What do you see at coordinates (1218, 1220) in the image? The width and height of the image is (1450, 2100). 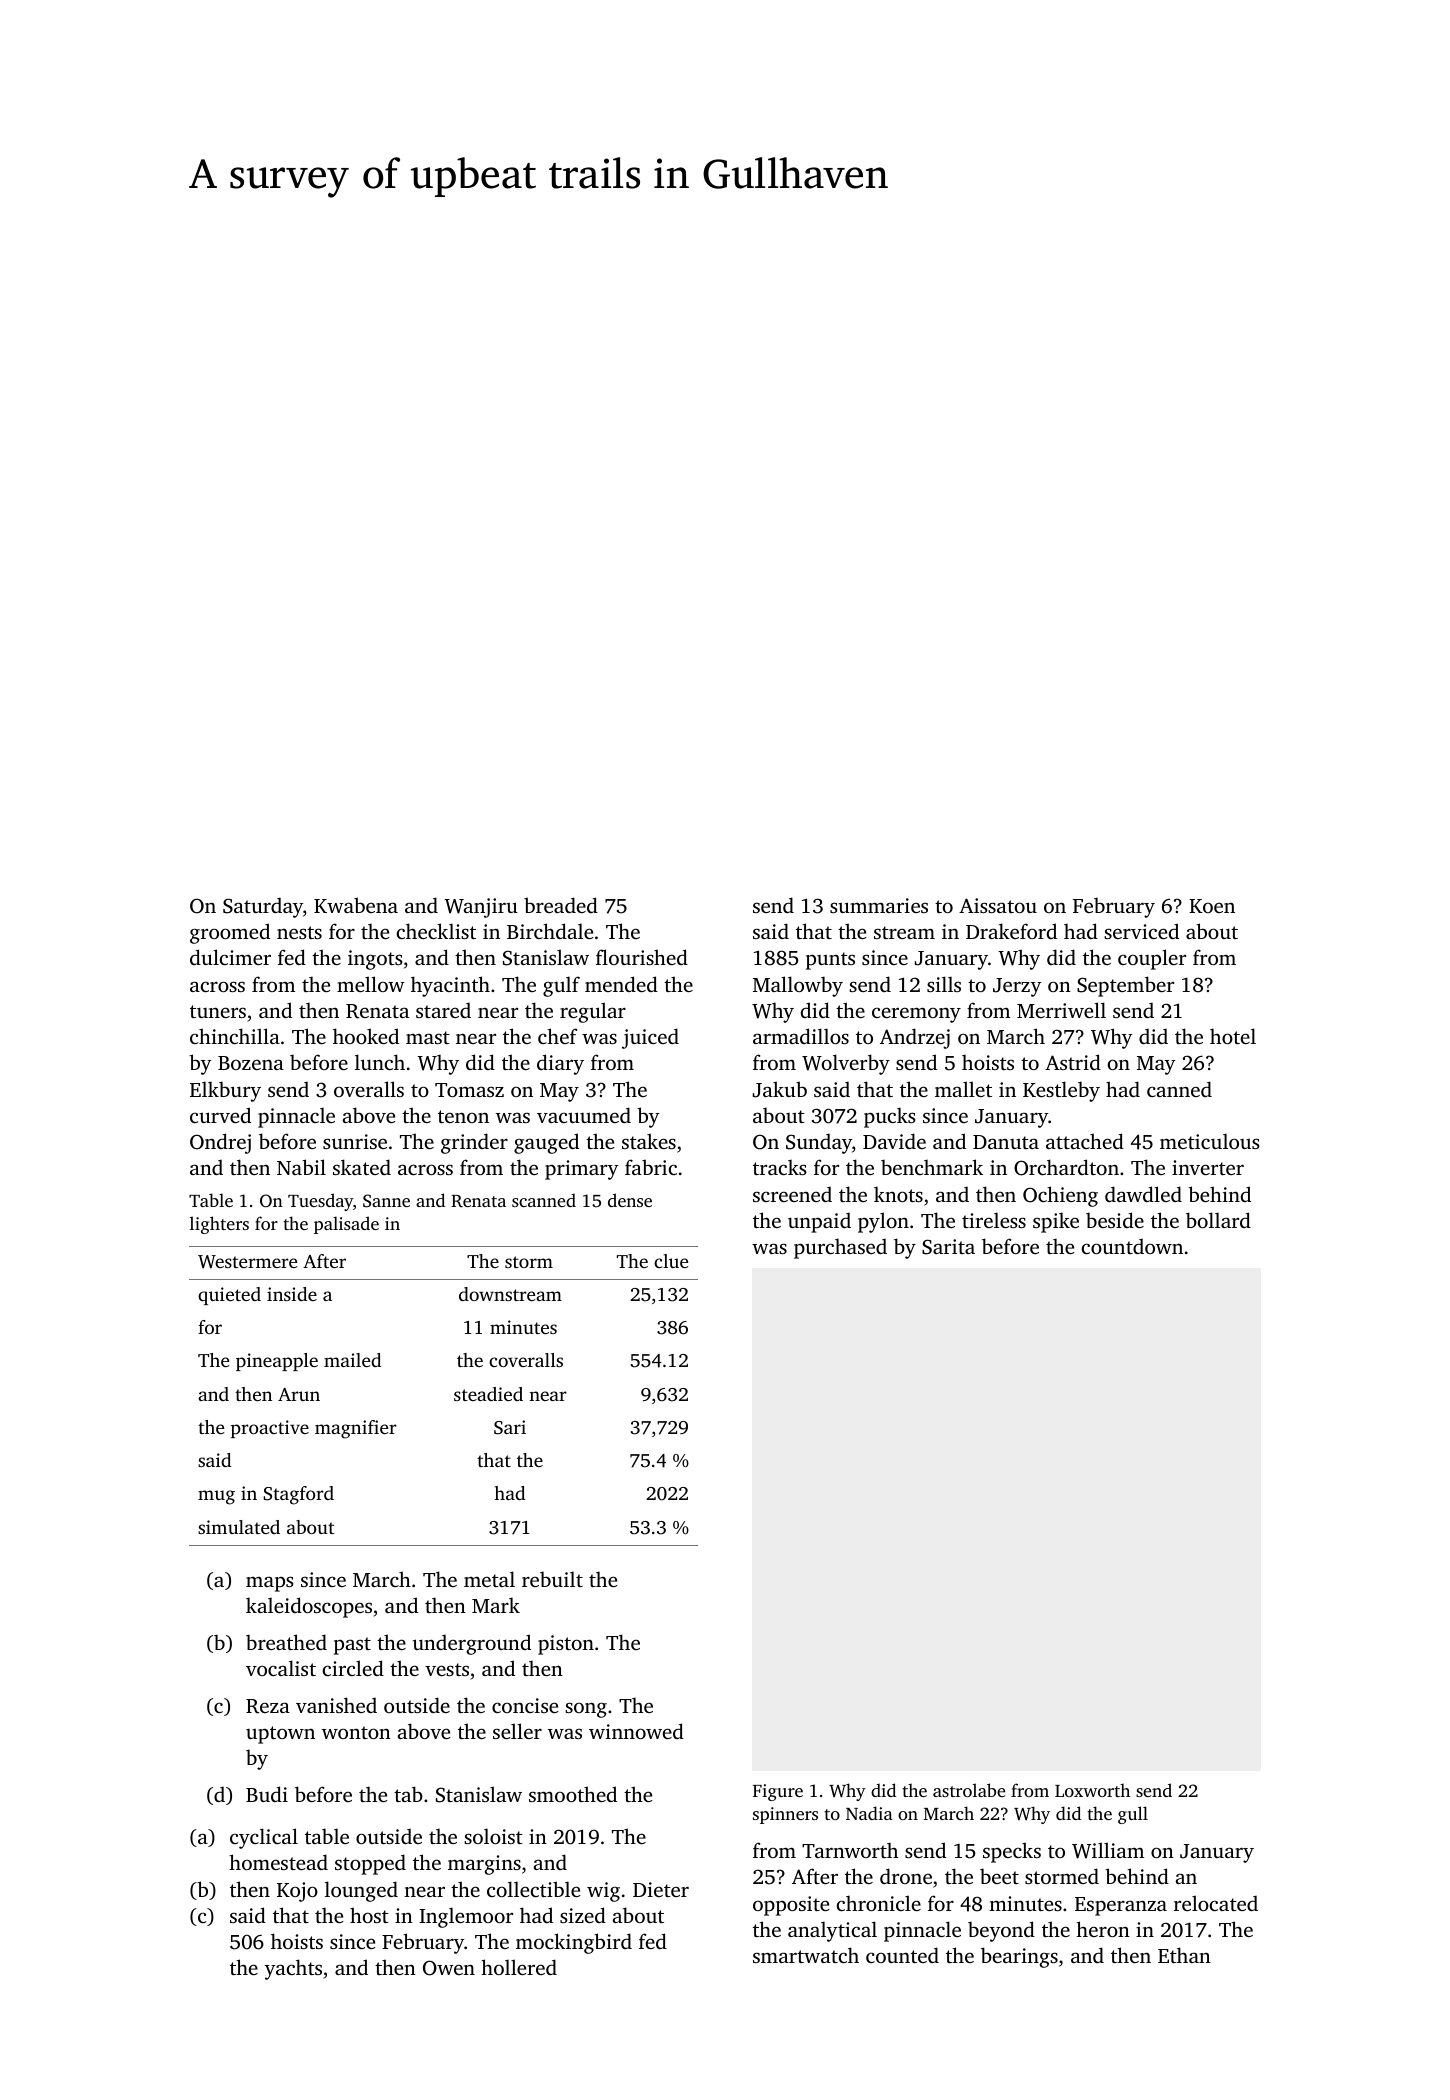 I see `bollard` at bounding box center [1218, 1220].
